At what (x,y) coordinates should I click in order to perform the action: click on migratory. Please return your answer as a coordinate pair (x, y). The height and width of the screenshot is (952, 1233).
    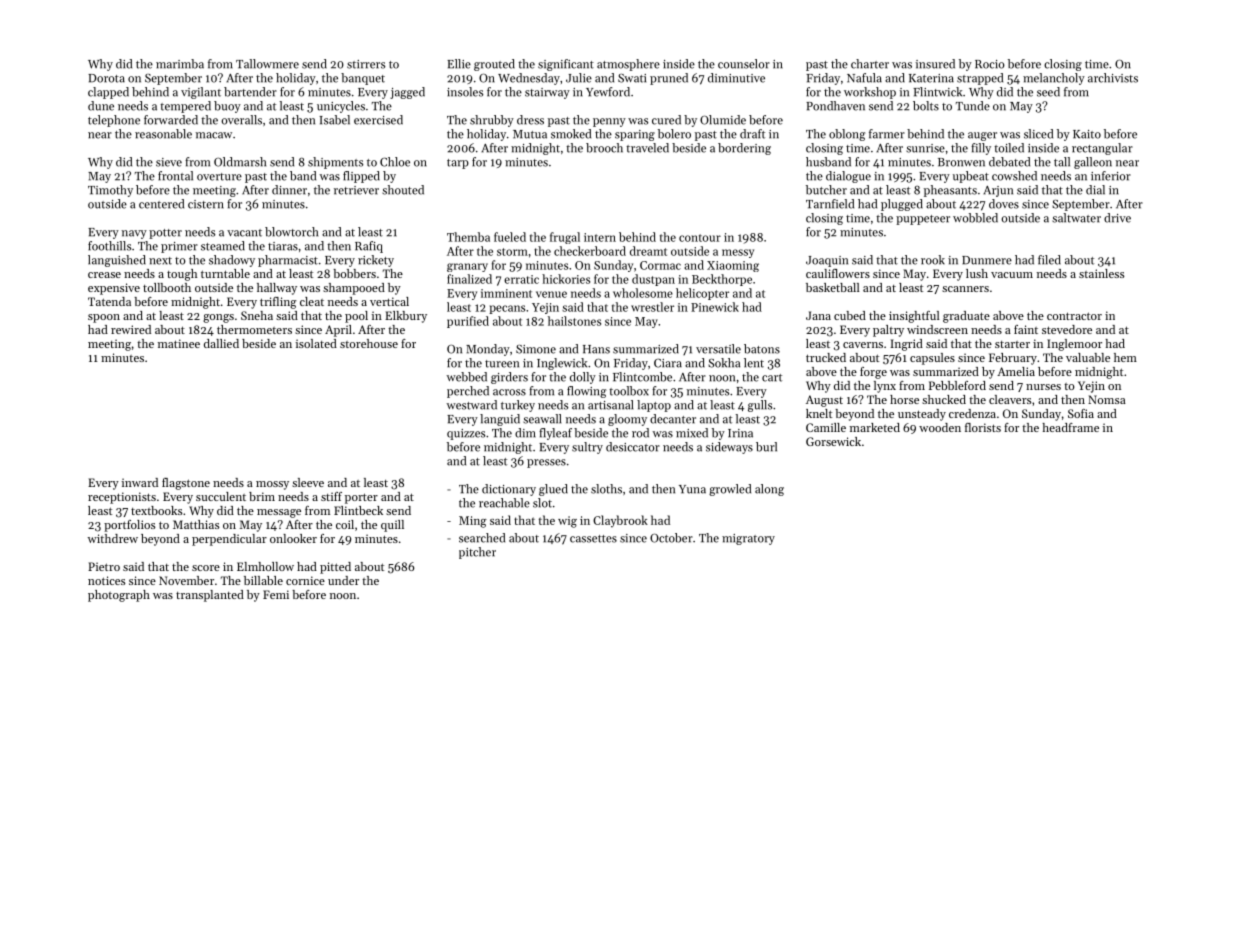
    Looking at the image, I should click on (748, 539).
